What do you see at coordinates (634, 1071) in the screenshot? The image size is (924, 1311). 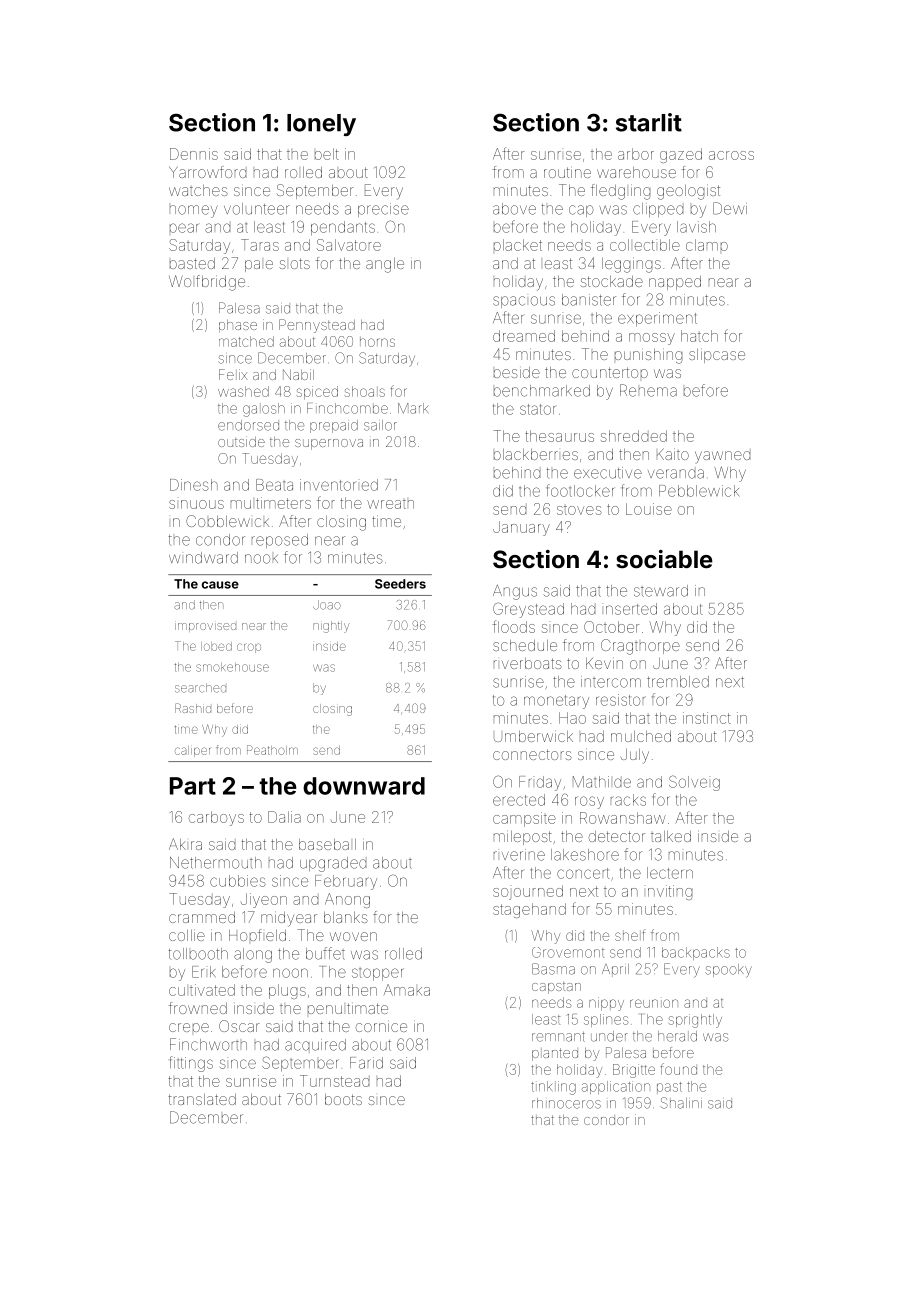 I see `Brigitte` at bounding box center [634, 1071].
